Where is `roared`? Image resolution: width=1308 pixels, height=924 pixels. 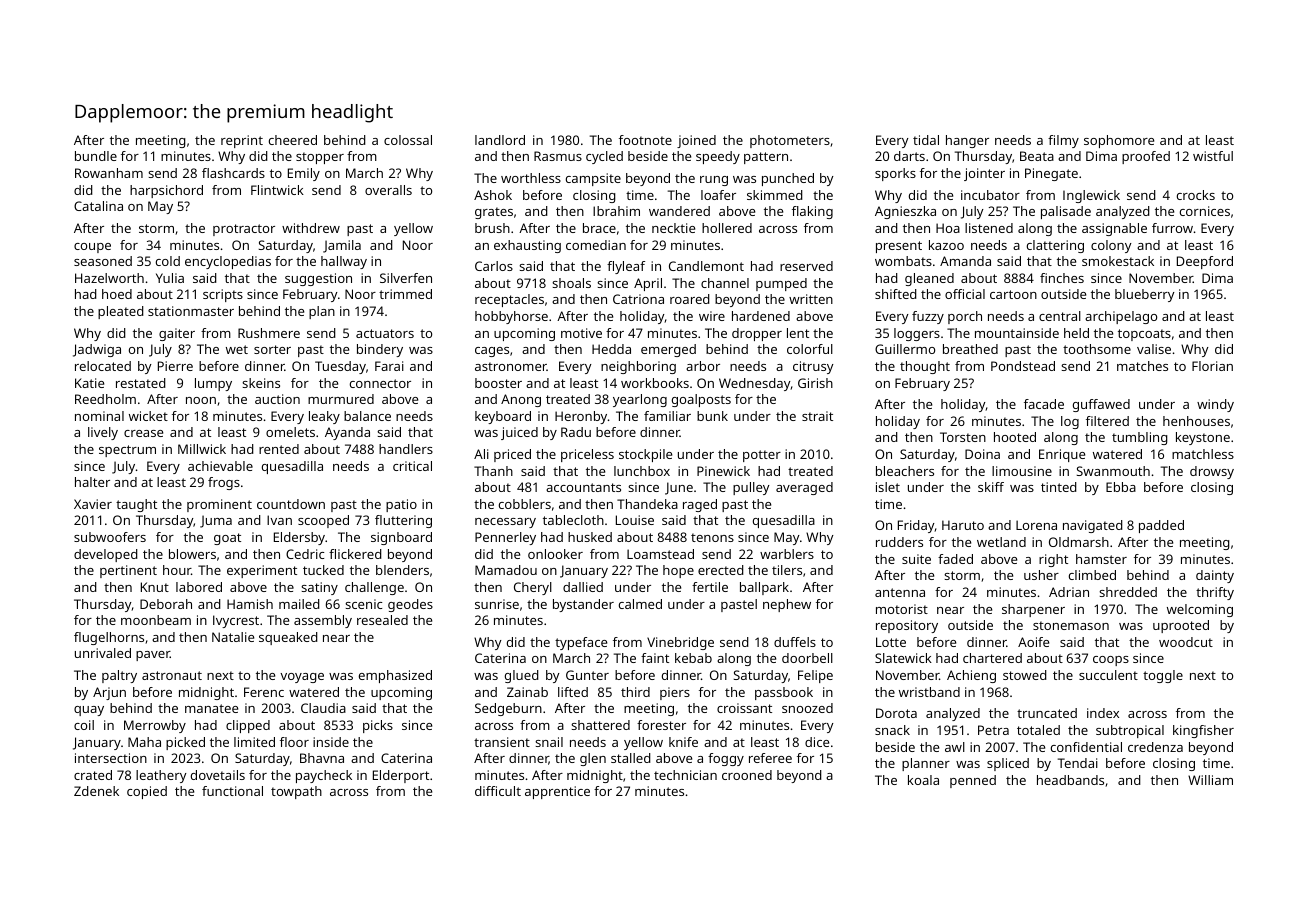
roared is located at coordinates (690, 299).
